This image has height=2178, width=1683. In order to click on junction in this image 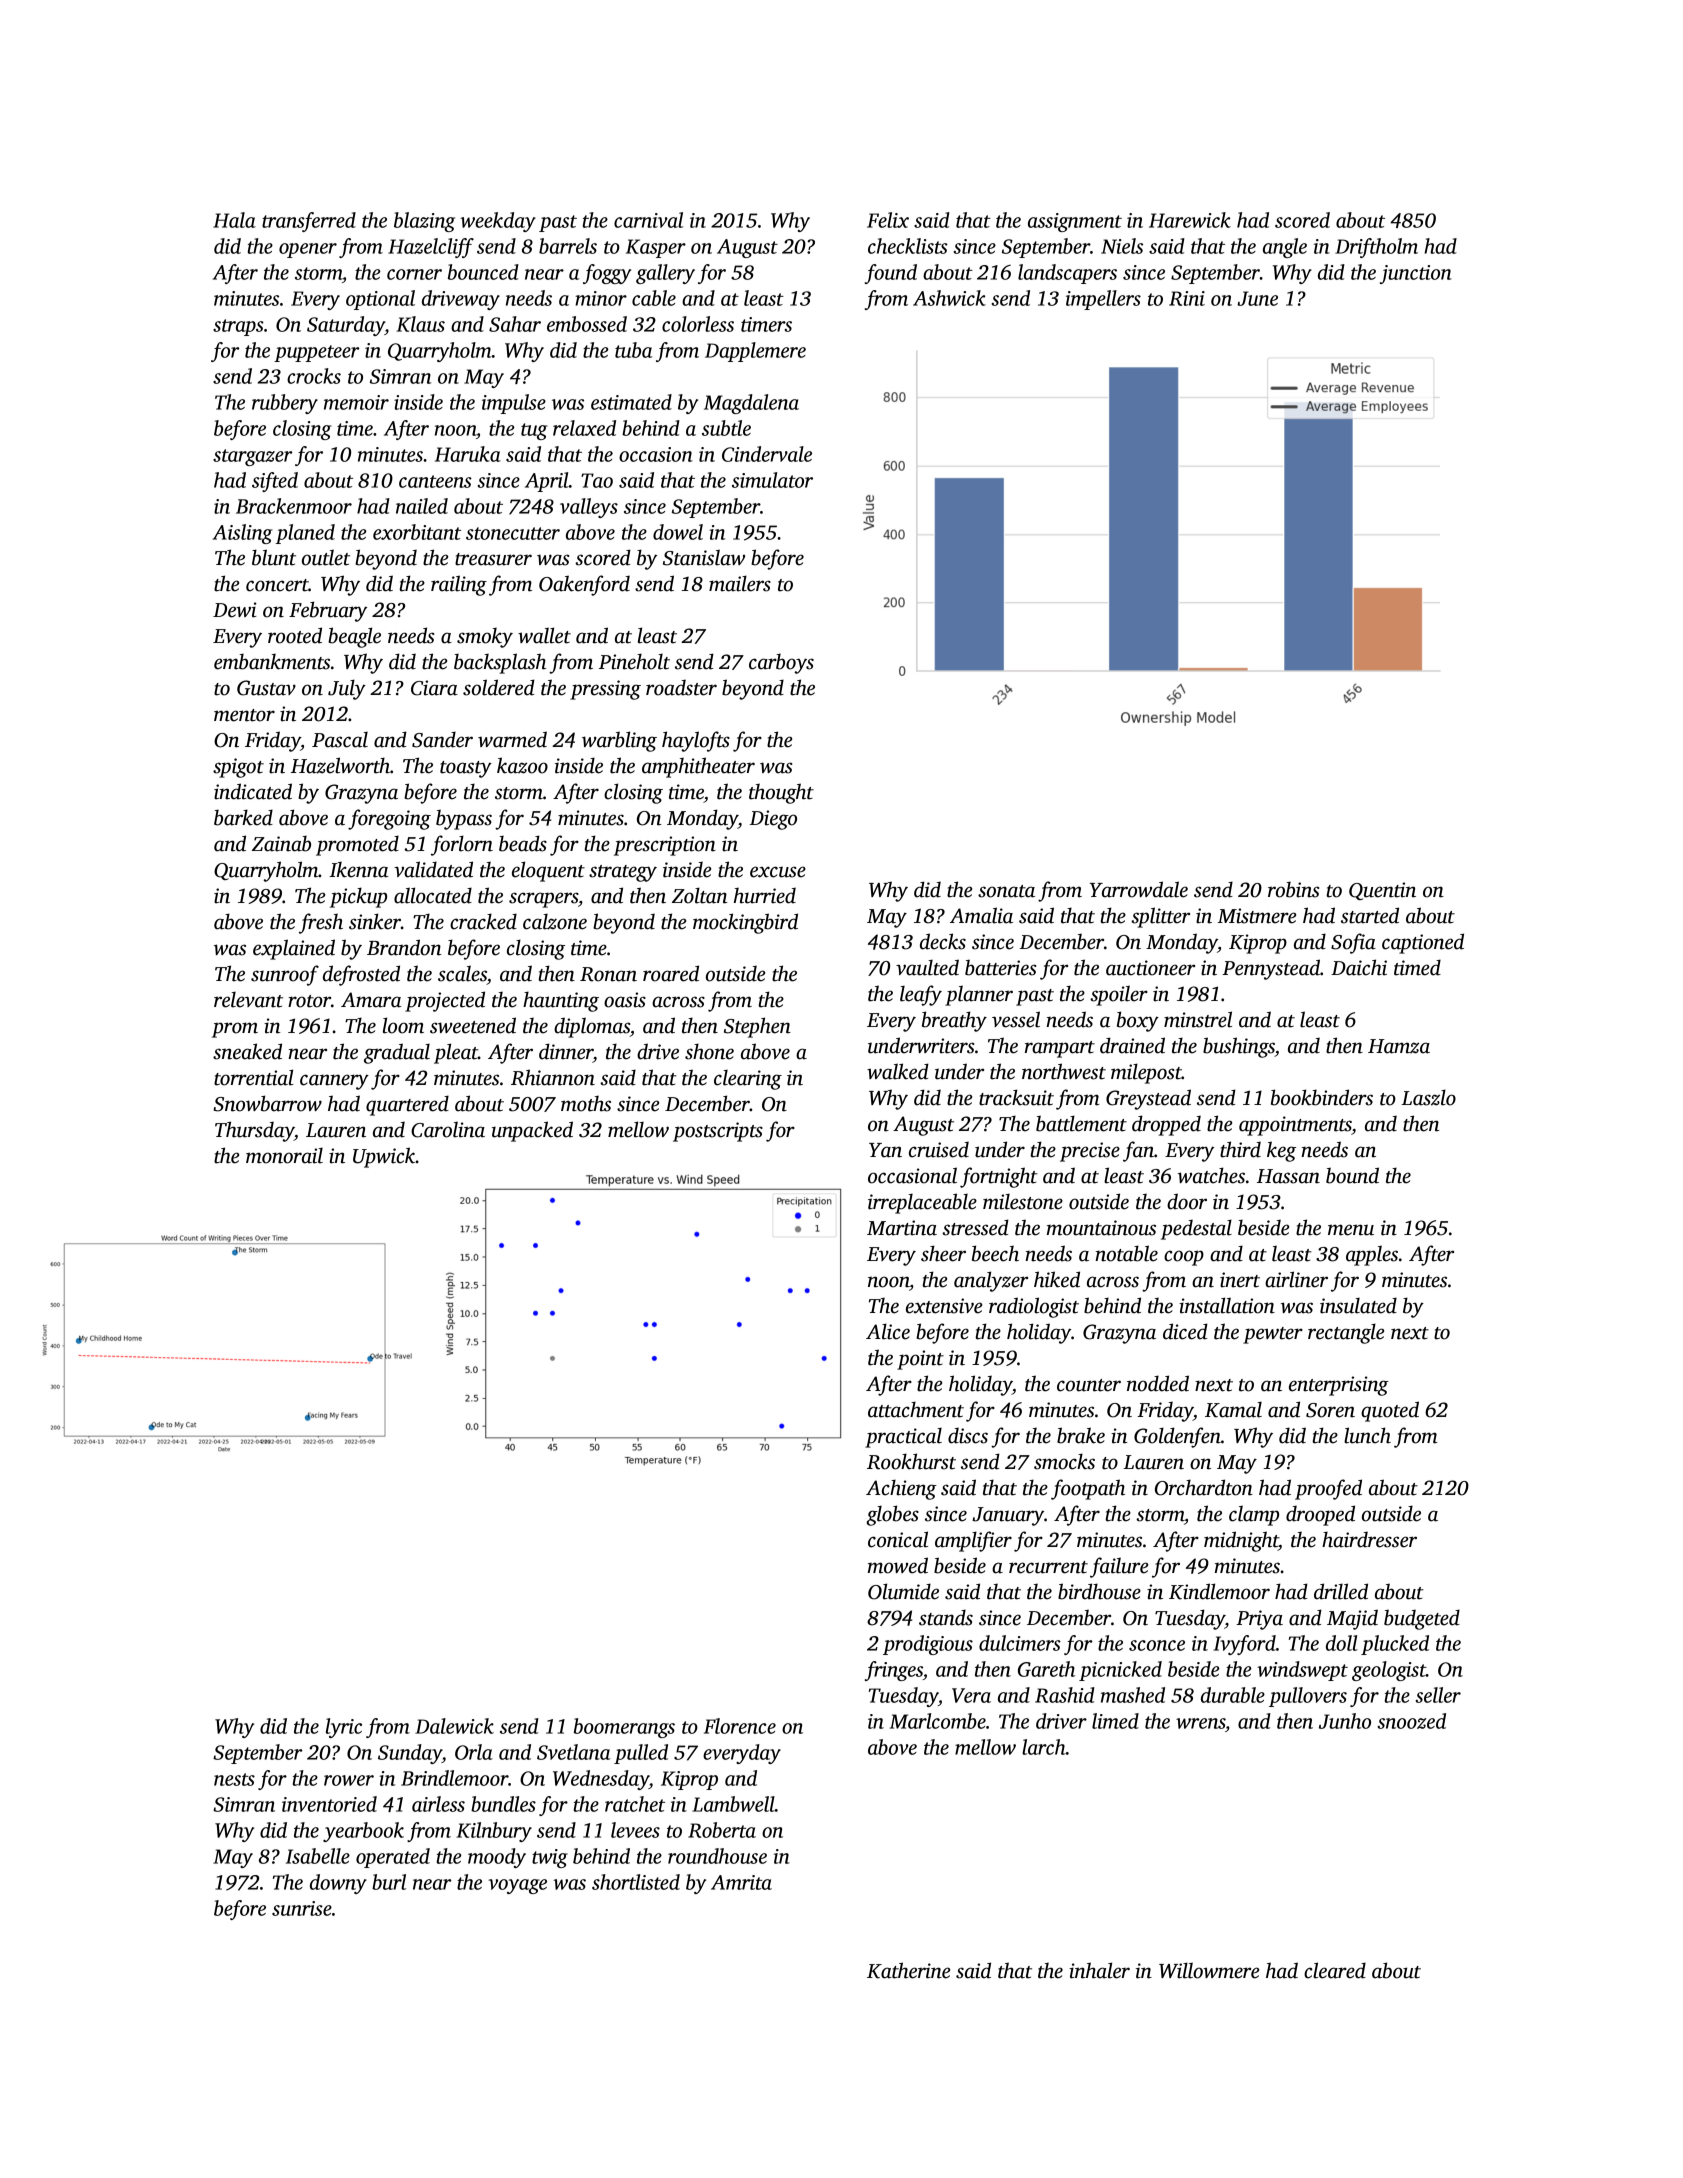, I will do `click(1416, 274)`.
